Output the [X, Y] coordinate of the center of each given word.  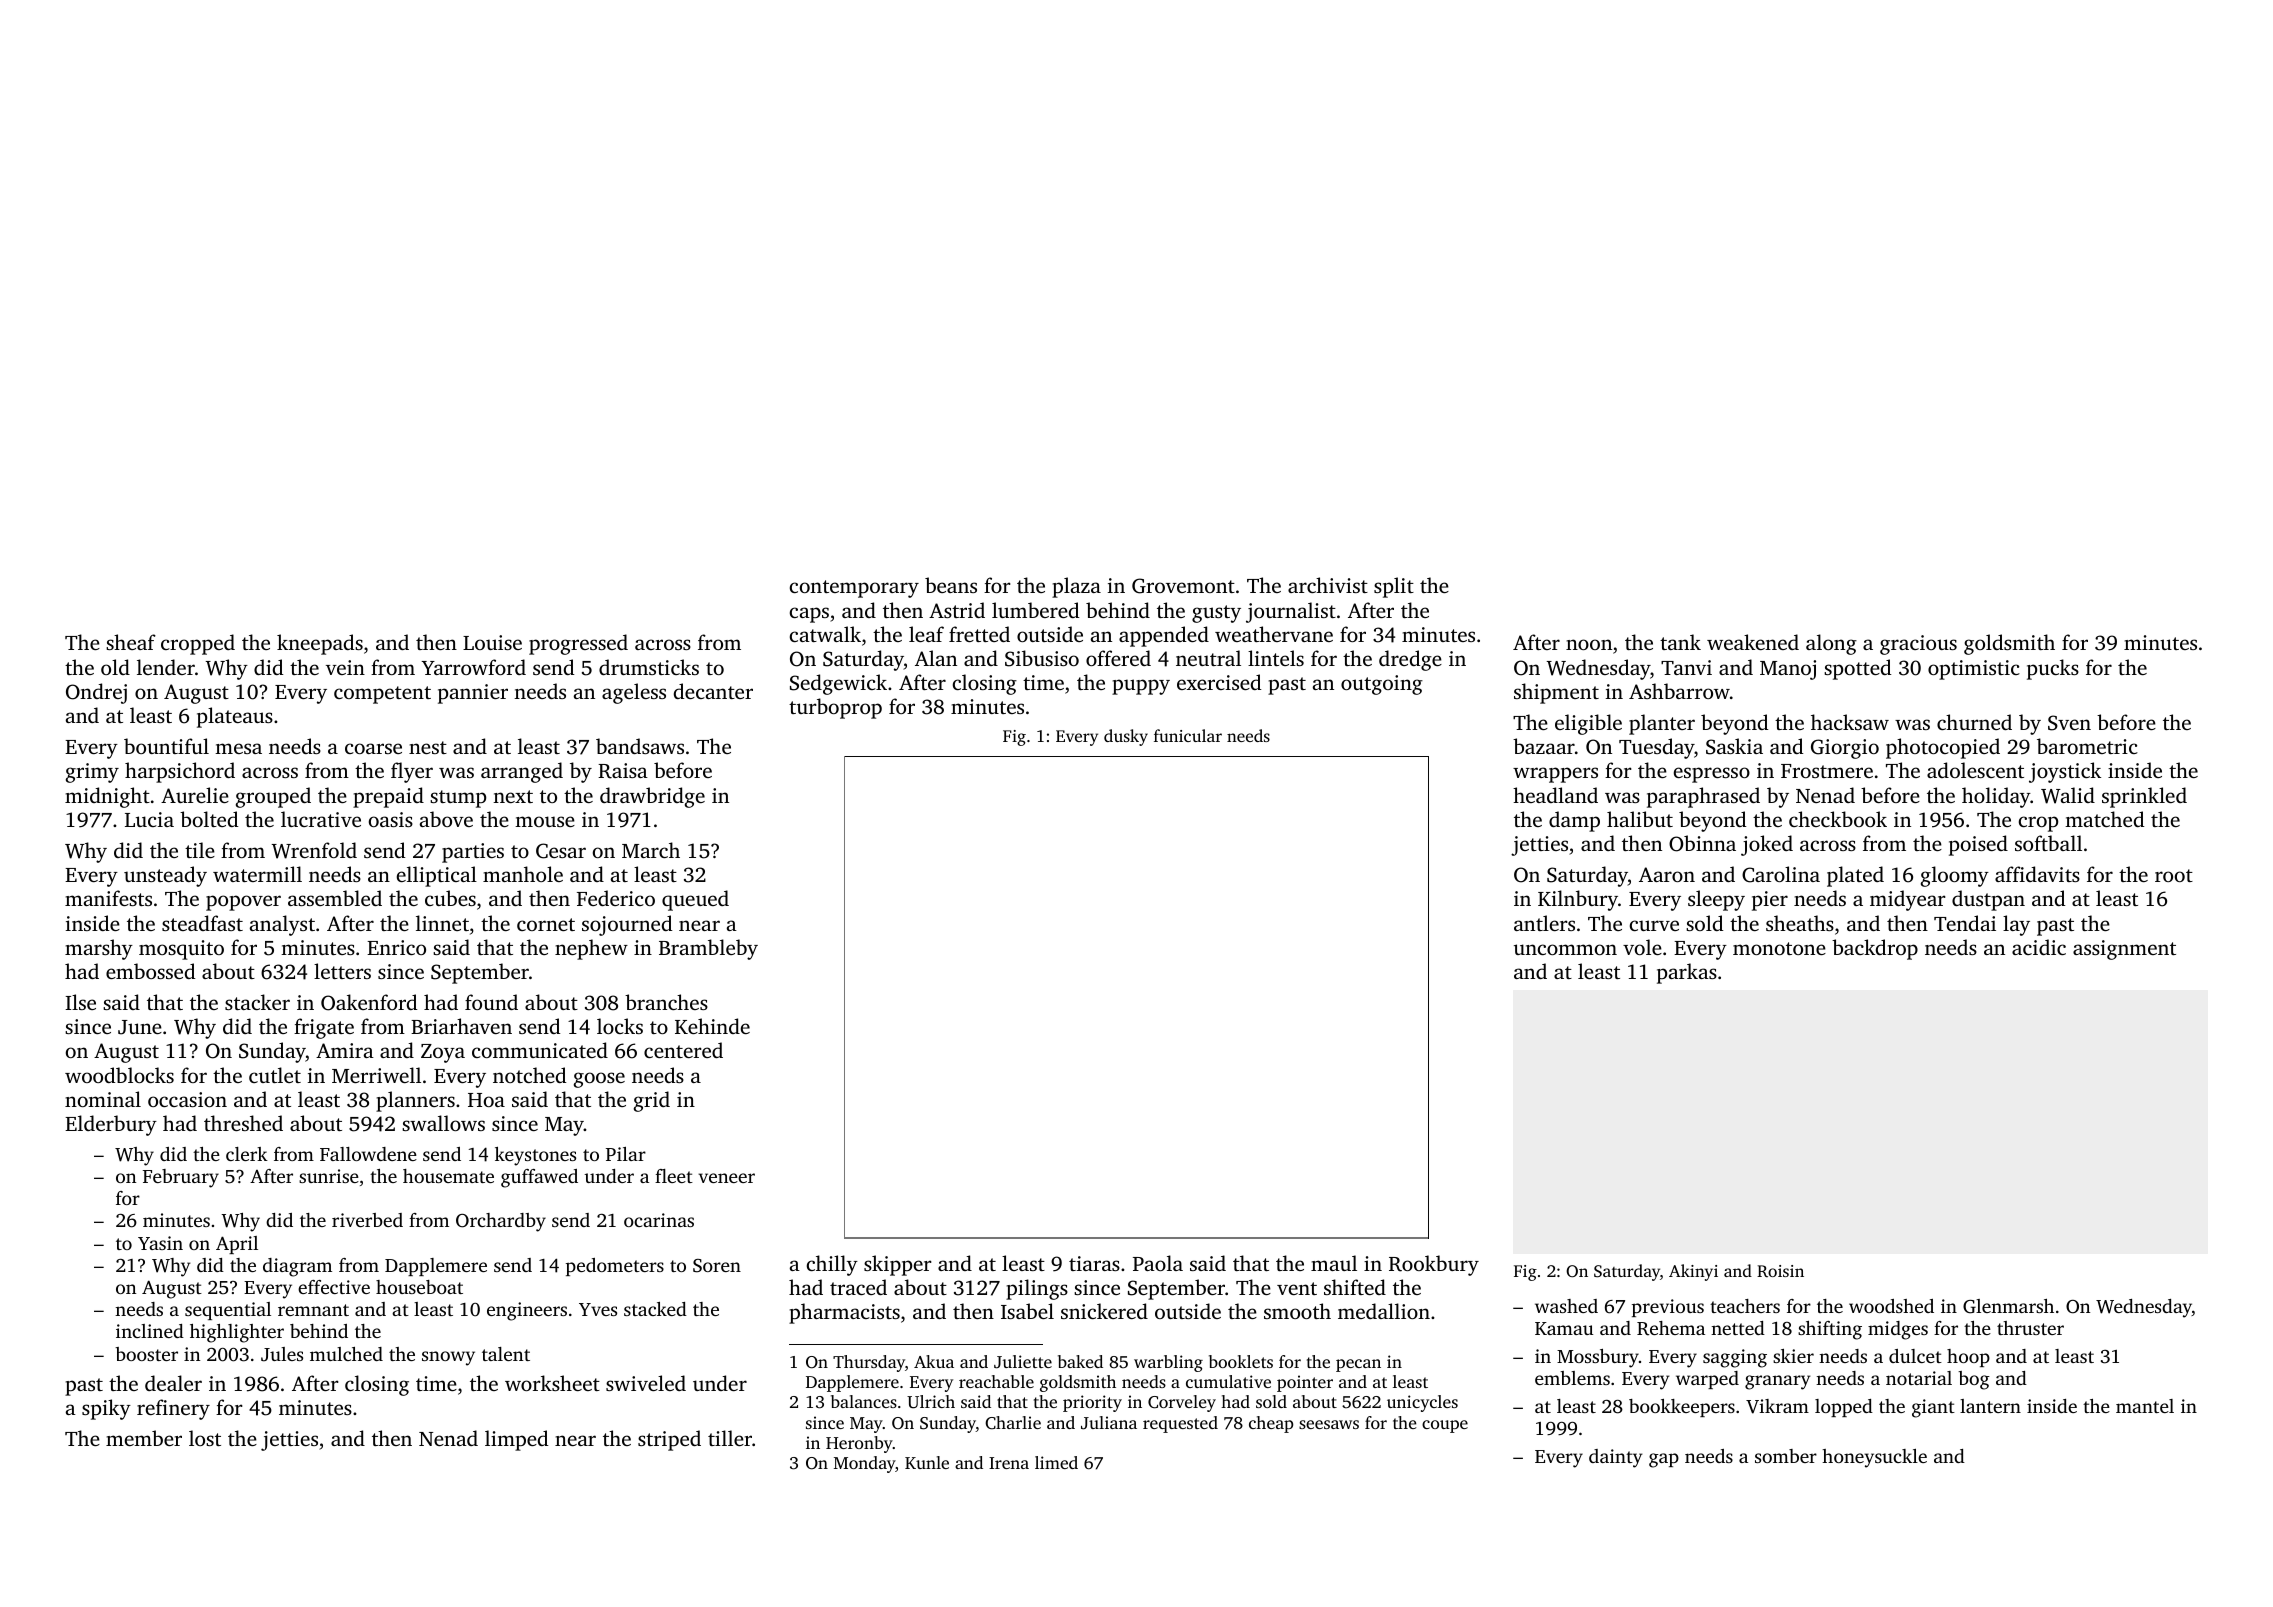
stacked [655, 1309]
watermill [257, 874]
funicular [1188, 735]
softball [2048, 843]
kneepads [320, 644]
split [1394, 587]
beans [951, 585]
